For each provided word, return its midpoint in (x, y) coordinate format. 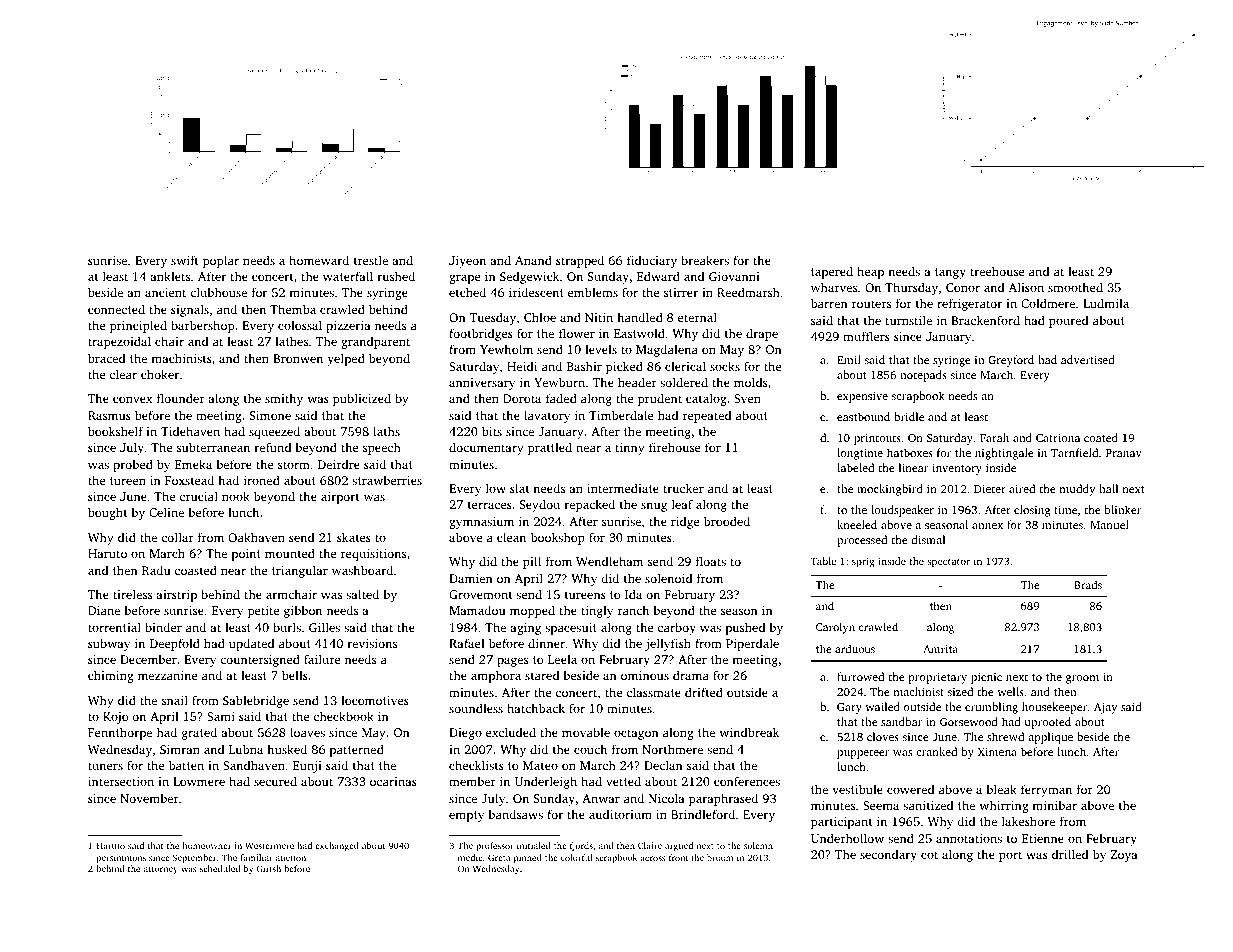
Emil (849, 359)
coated (1101, 437)
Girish (268, 868)
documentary (486, 448)
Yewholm (506, 349)
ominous (645, 675)
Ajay (1105, 708)
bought (108, 513)
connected (116, 309)
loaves (307, 732)
